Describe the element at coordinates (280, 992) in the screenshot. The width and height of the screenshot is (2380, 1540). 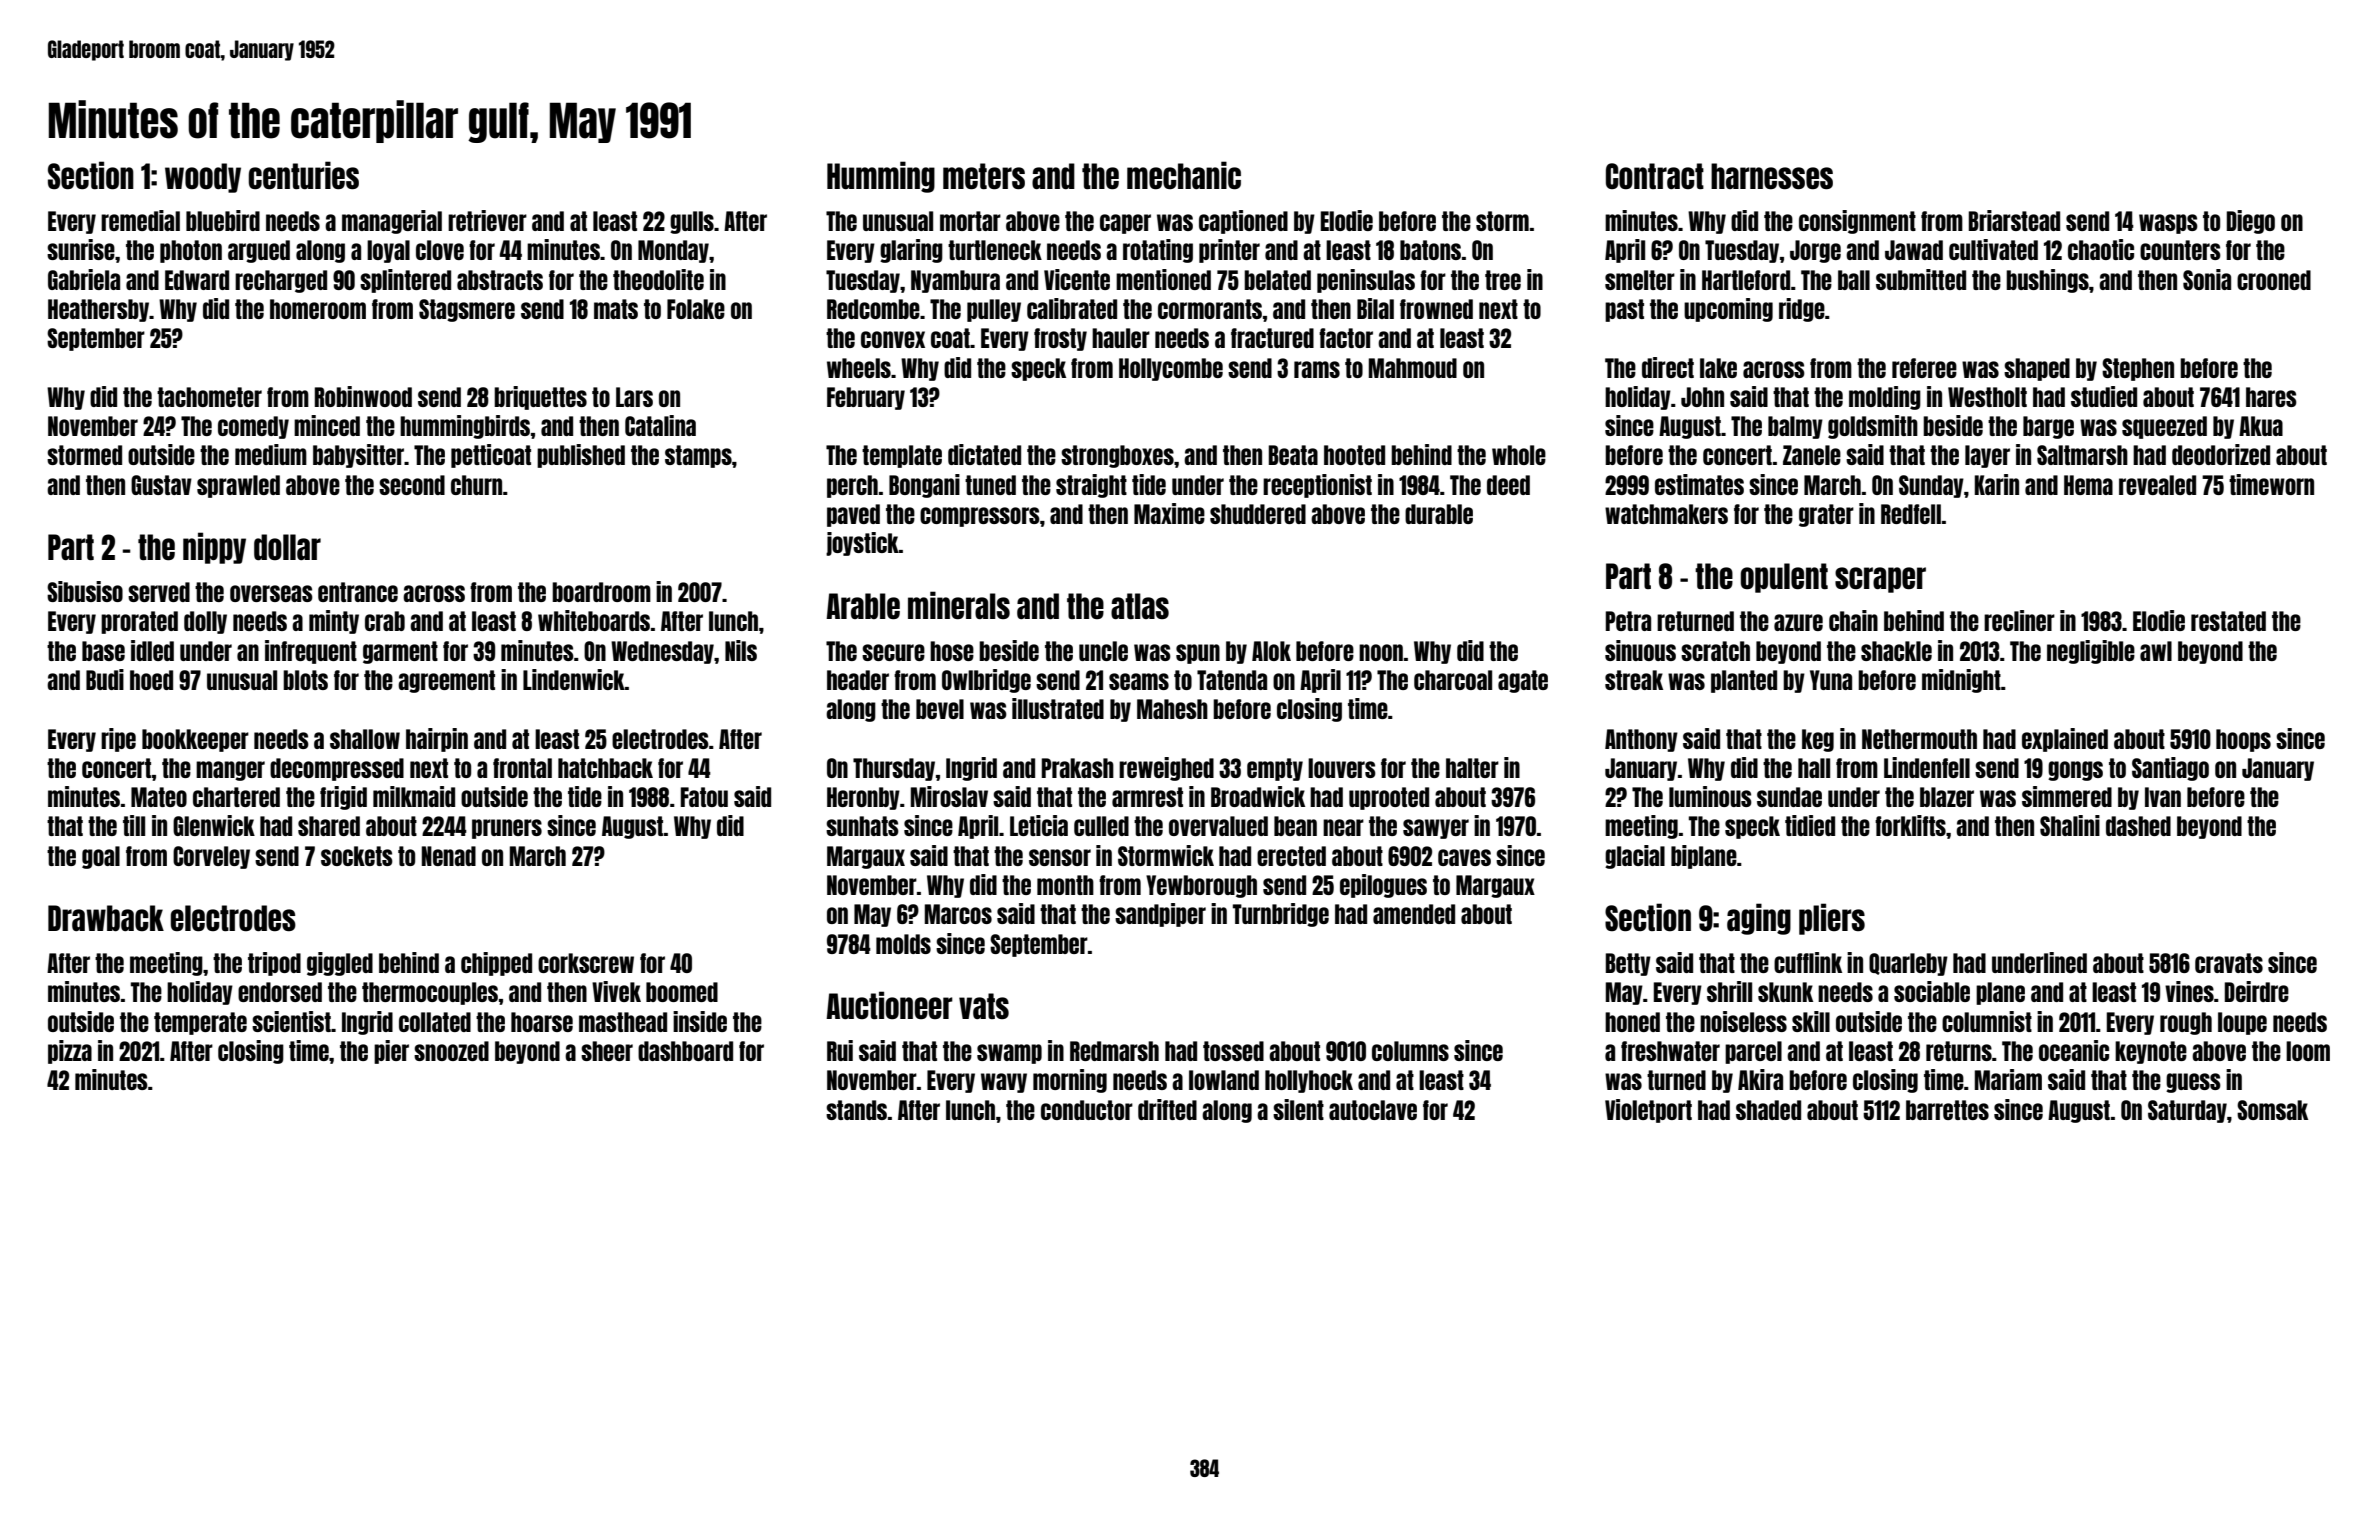
I see `endorsed` at that location.
